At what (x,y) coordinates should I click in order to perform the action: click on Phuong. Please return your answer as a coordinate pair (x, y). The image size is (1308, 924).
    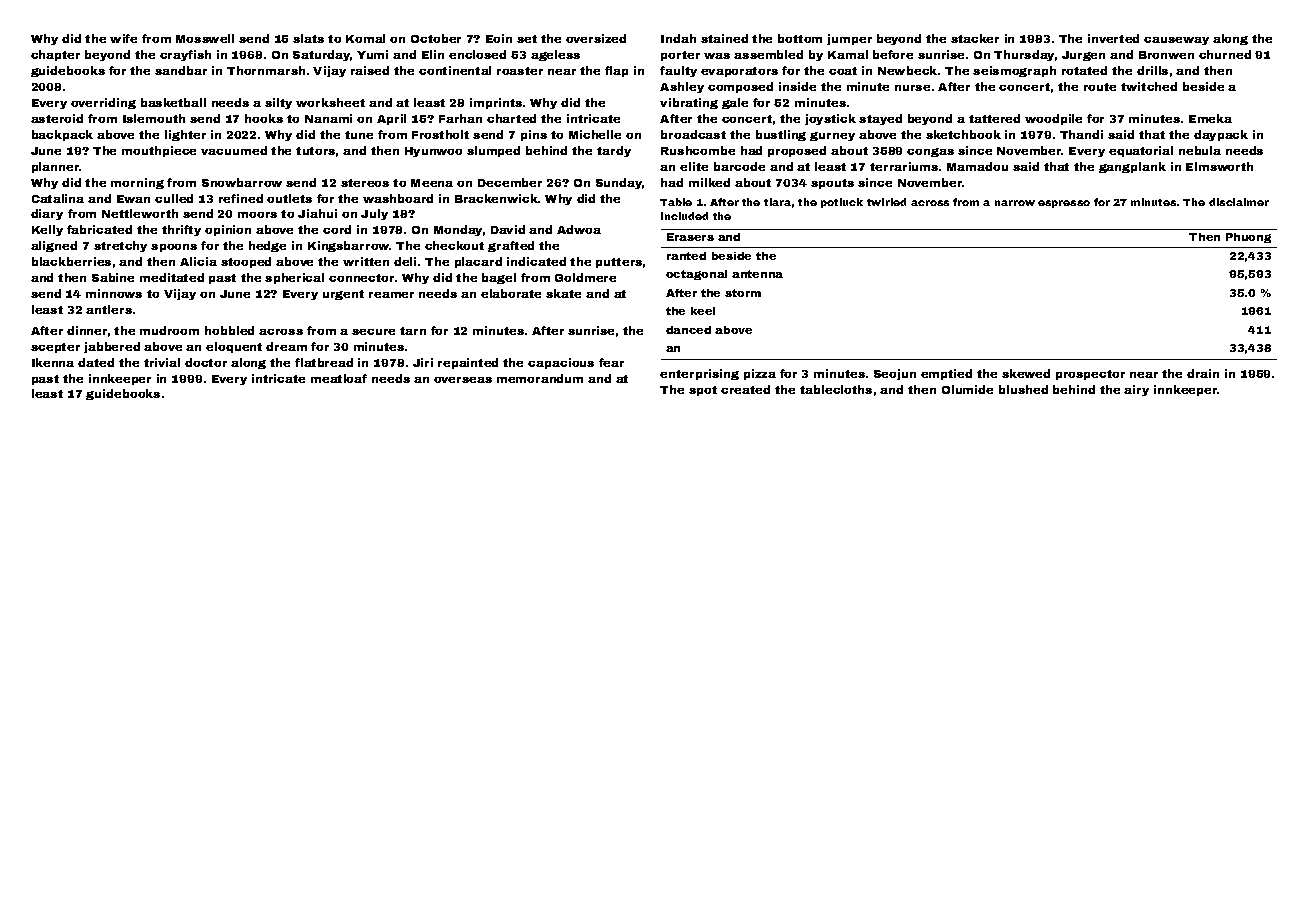
    Looking at the image, I should click on (1248, 238).
